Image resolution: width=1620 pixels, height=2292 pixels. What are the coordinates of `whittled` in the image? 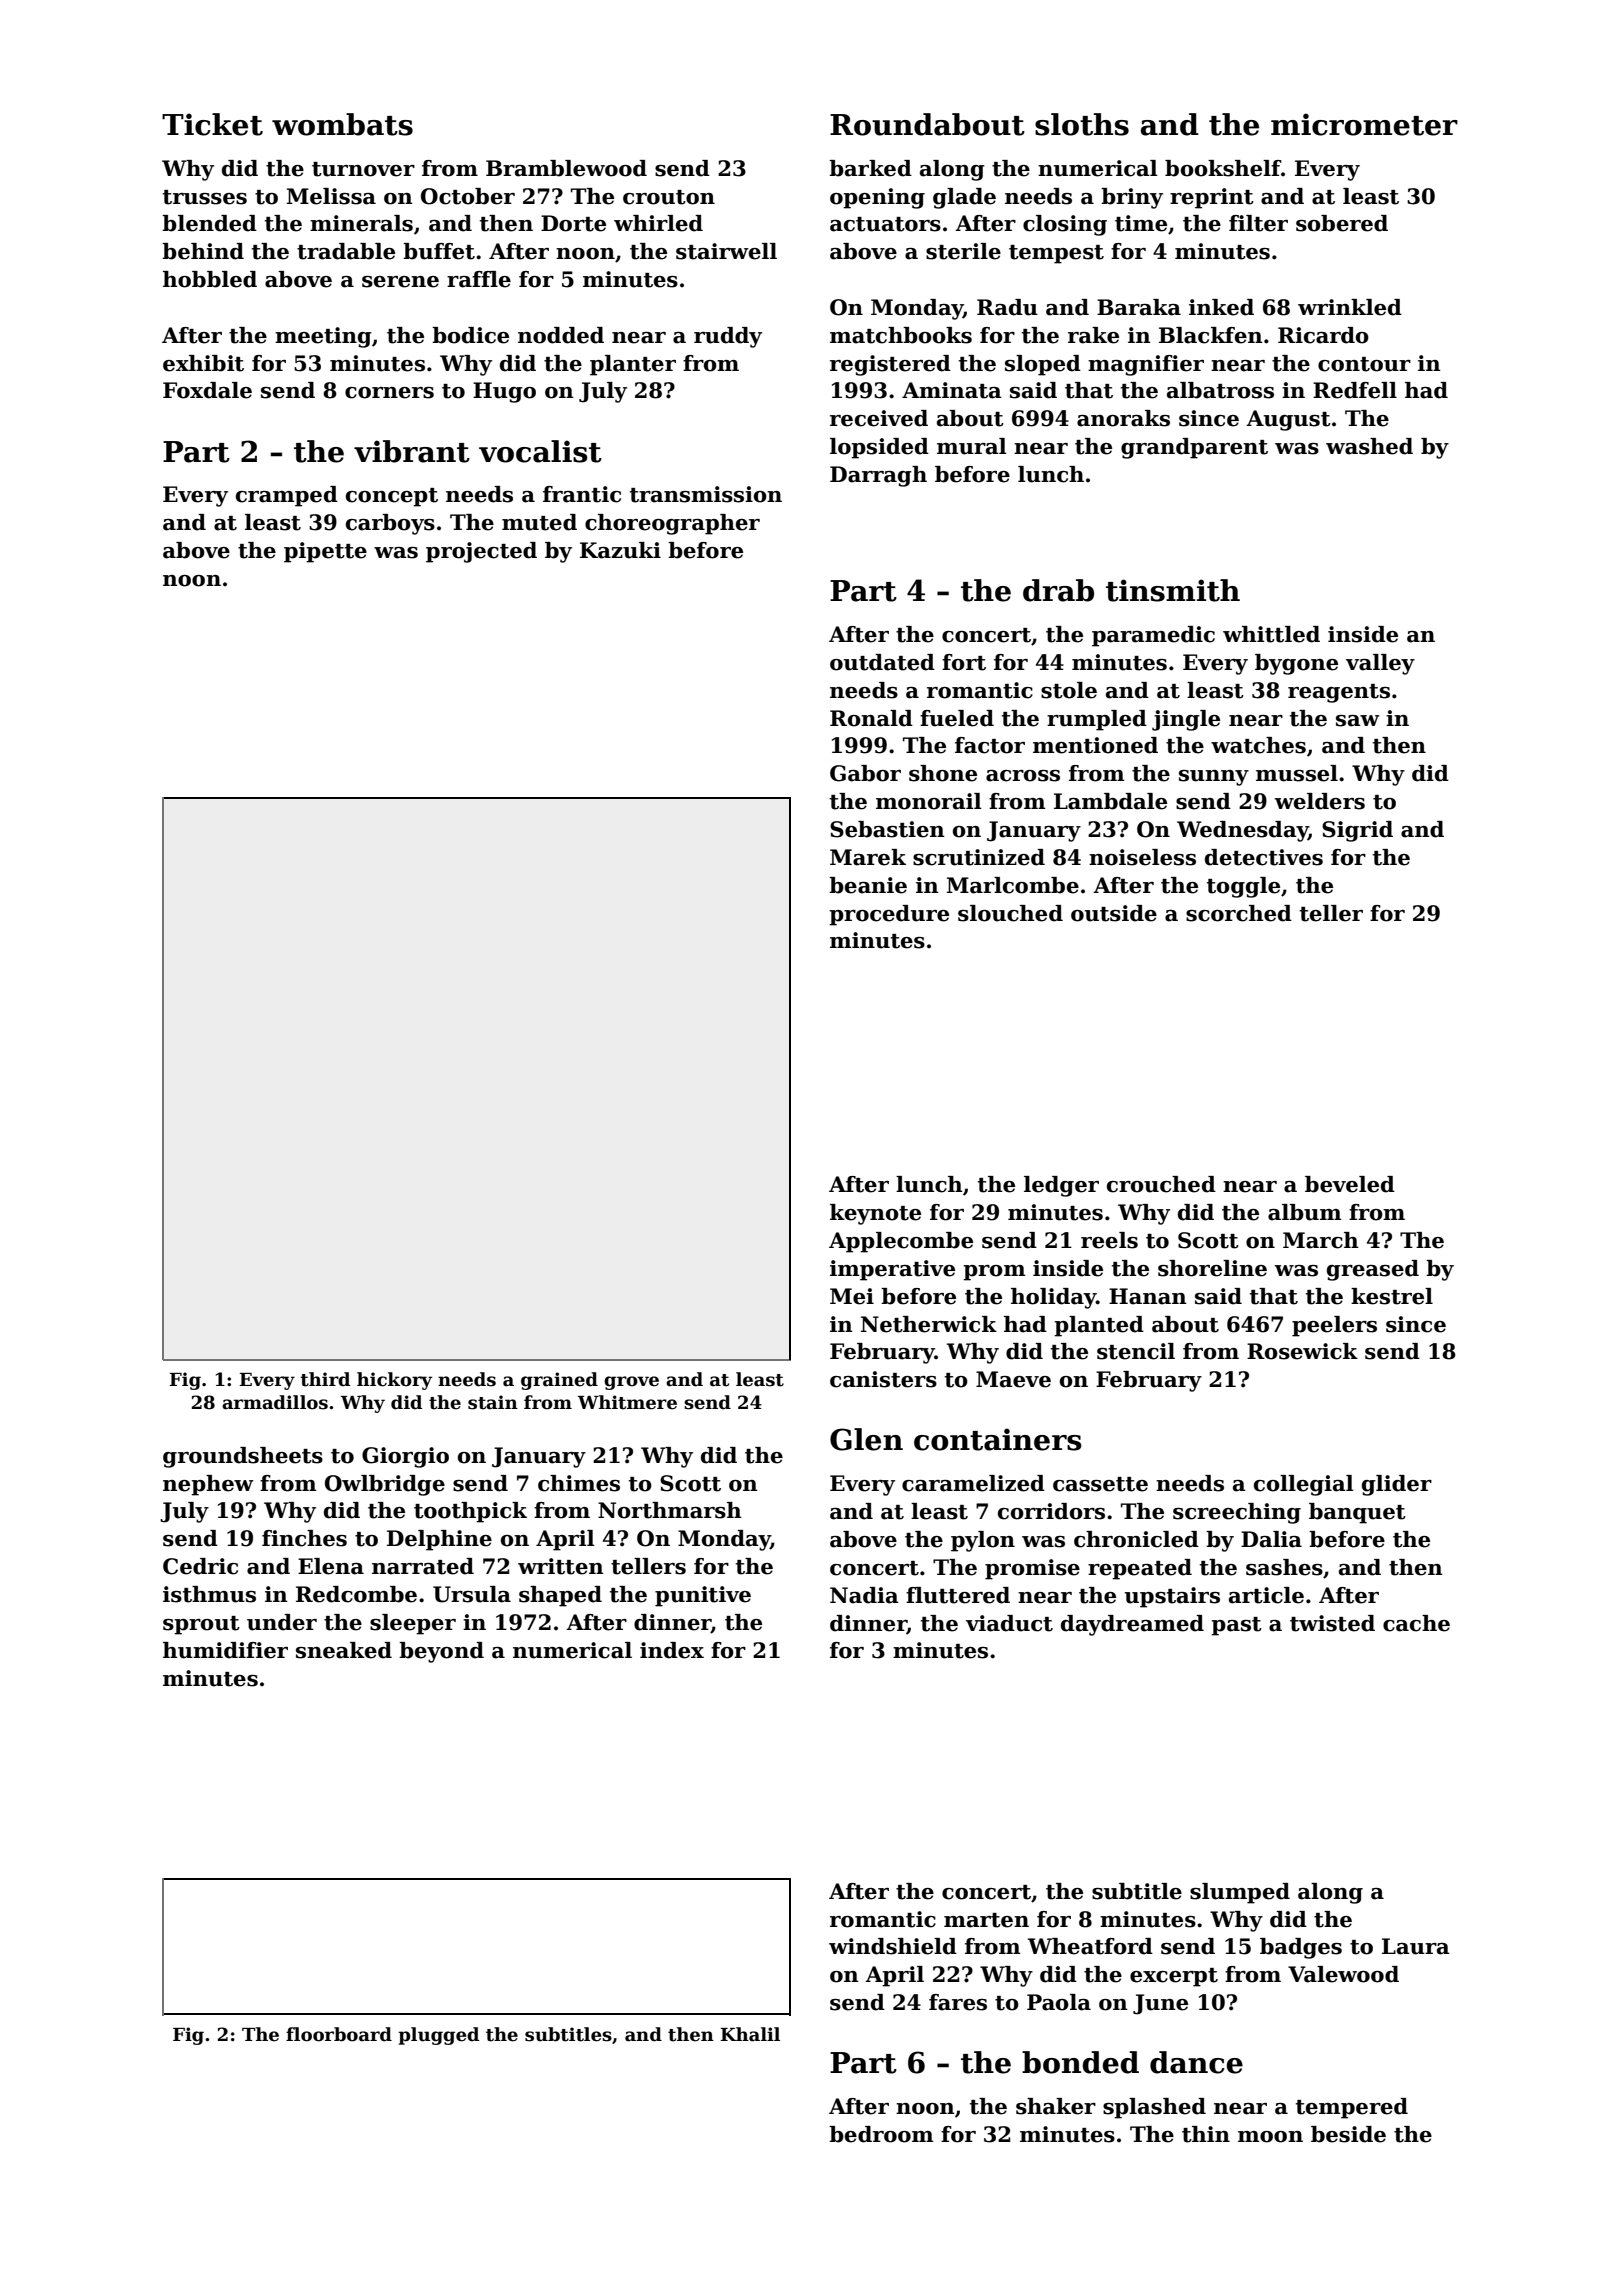 It's located at (1271, 634).
